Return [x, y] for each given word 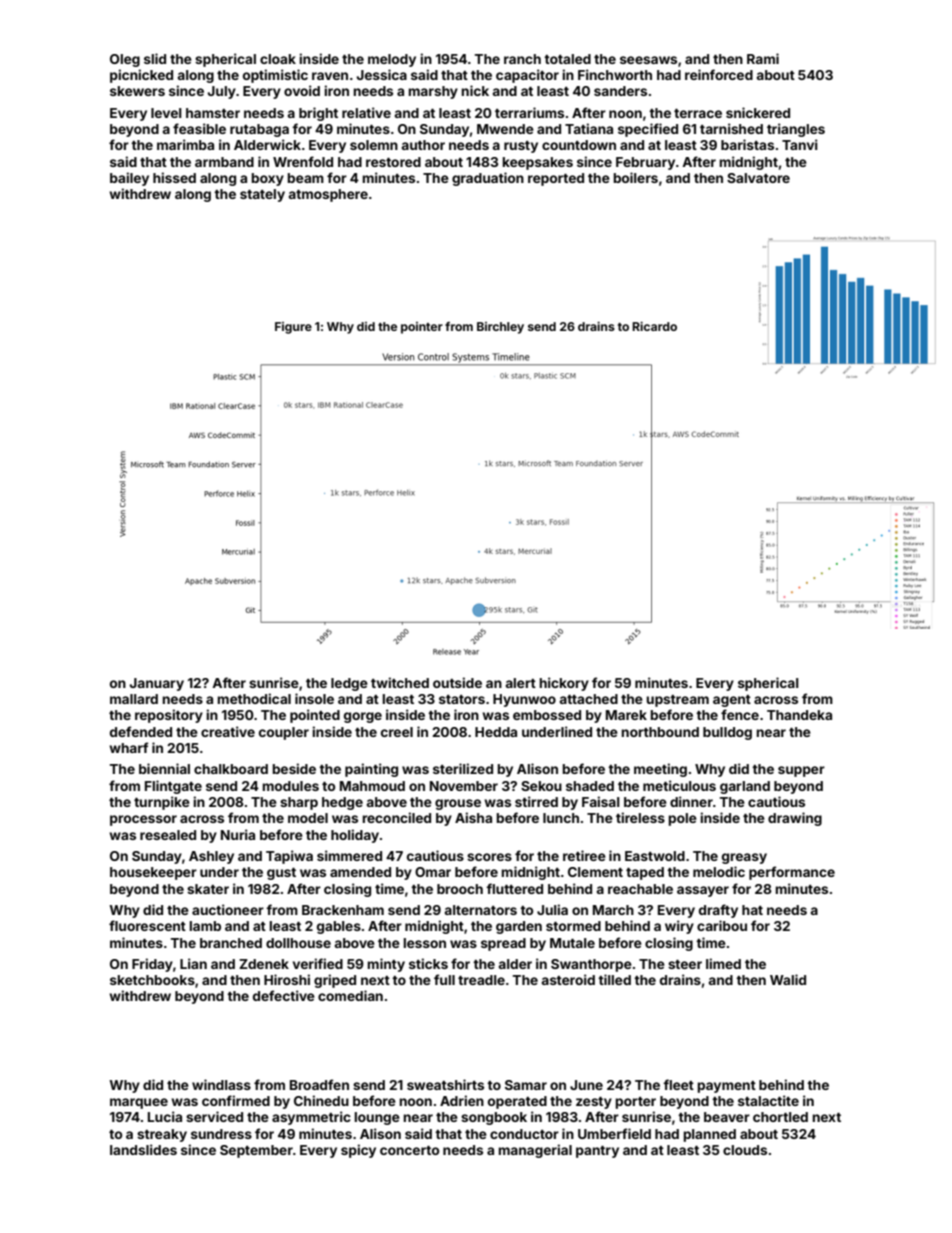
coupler [284, 733]
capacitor [527, 76]
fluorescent [147, 925]
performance [792, 873]
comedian [350, 995]
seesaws [648, 60]
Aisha [473, 817]
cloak [278, 59]
